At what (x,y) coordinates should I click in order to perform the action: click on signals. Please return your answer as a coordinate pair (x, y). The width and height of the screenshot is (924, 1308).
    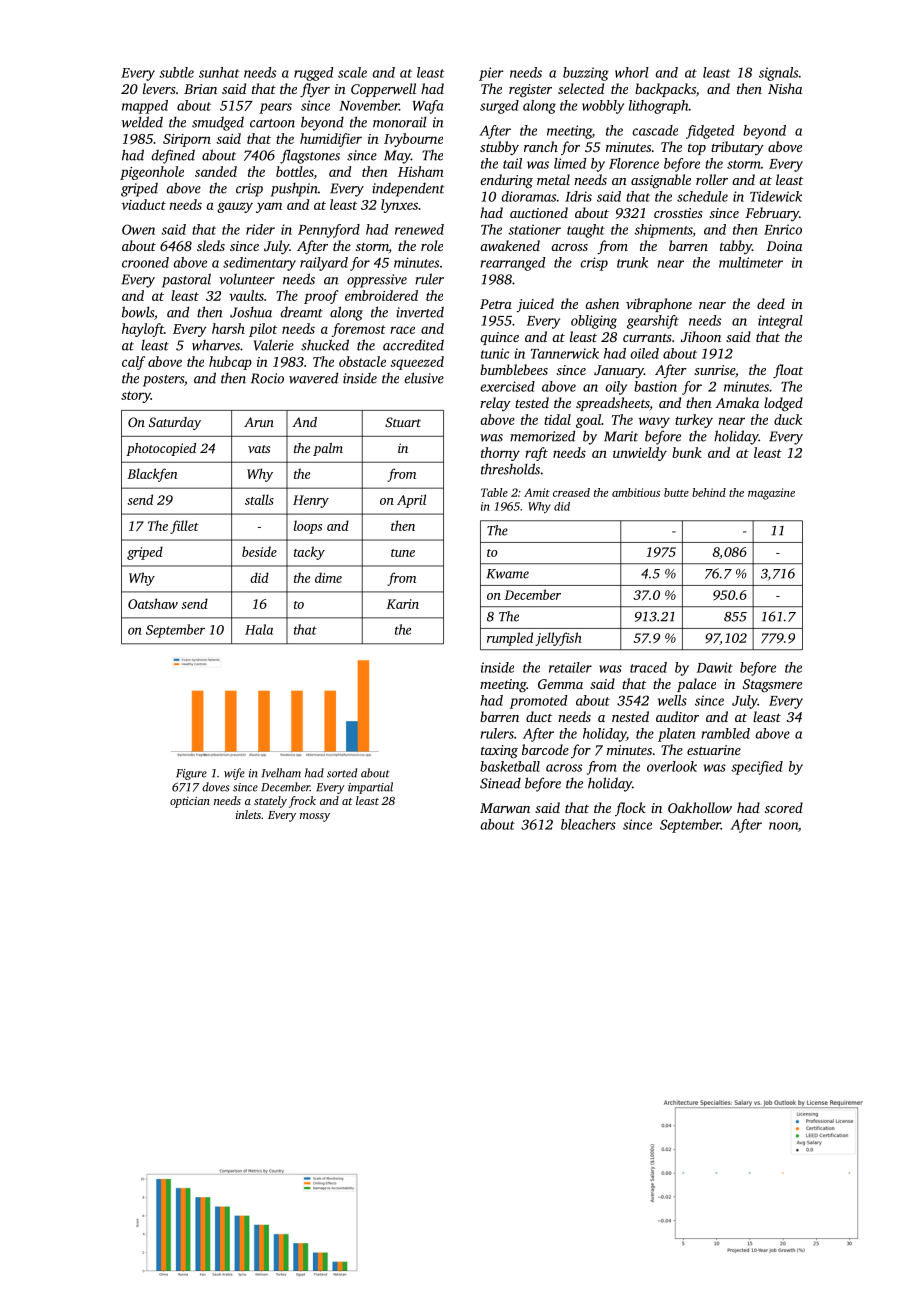
    Looking at the image, I should click on (778, 74).
